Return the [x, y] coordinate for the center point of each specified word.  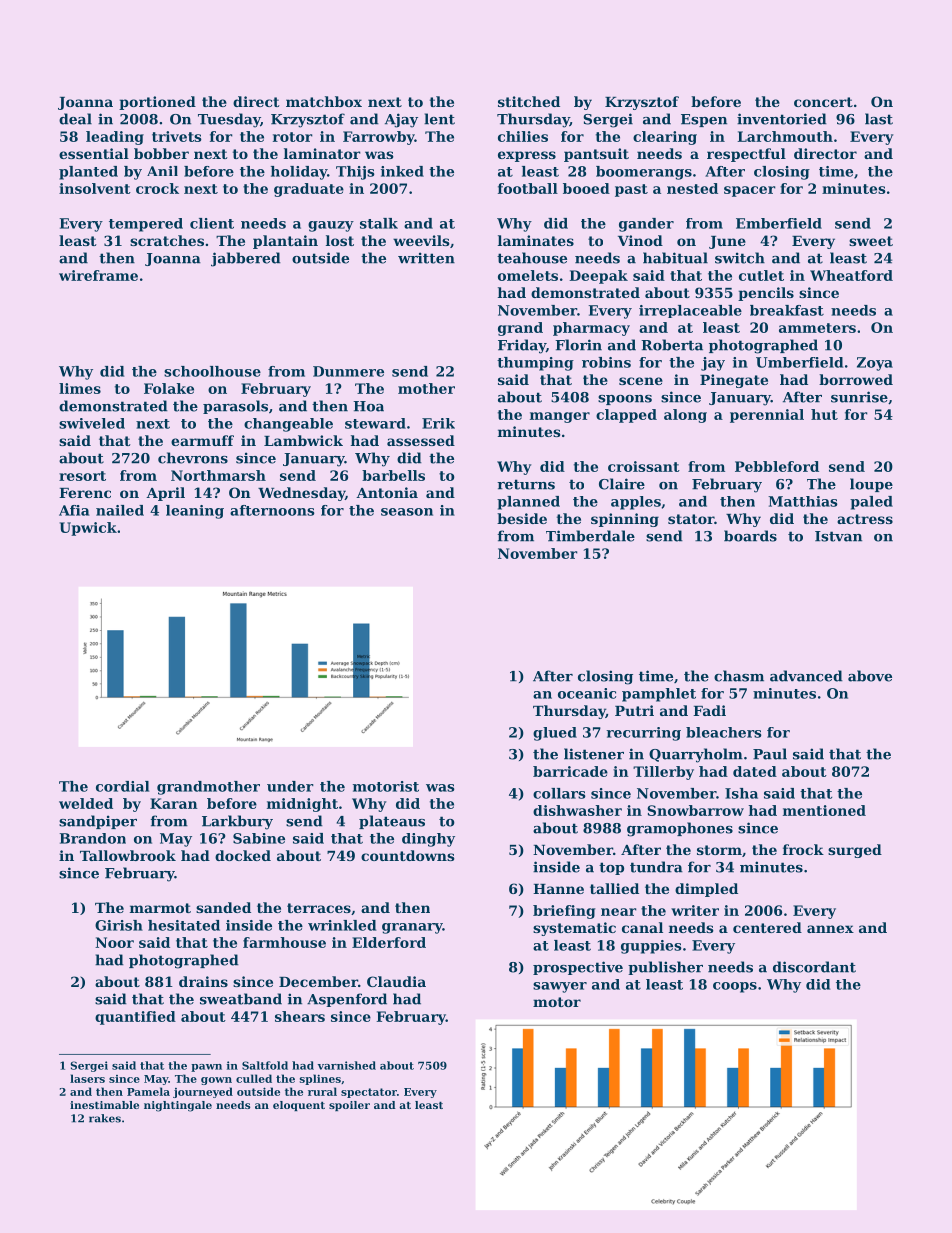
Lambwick [303, 440]
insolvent [95, 188]
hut [824, 414]
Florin [578, 345]
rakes [105, 1118]
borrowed [856, 379]
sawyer [560, 987]
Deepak [598, 277]
